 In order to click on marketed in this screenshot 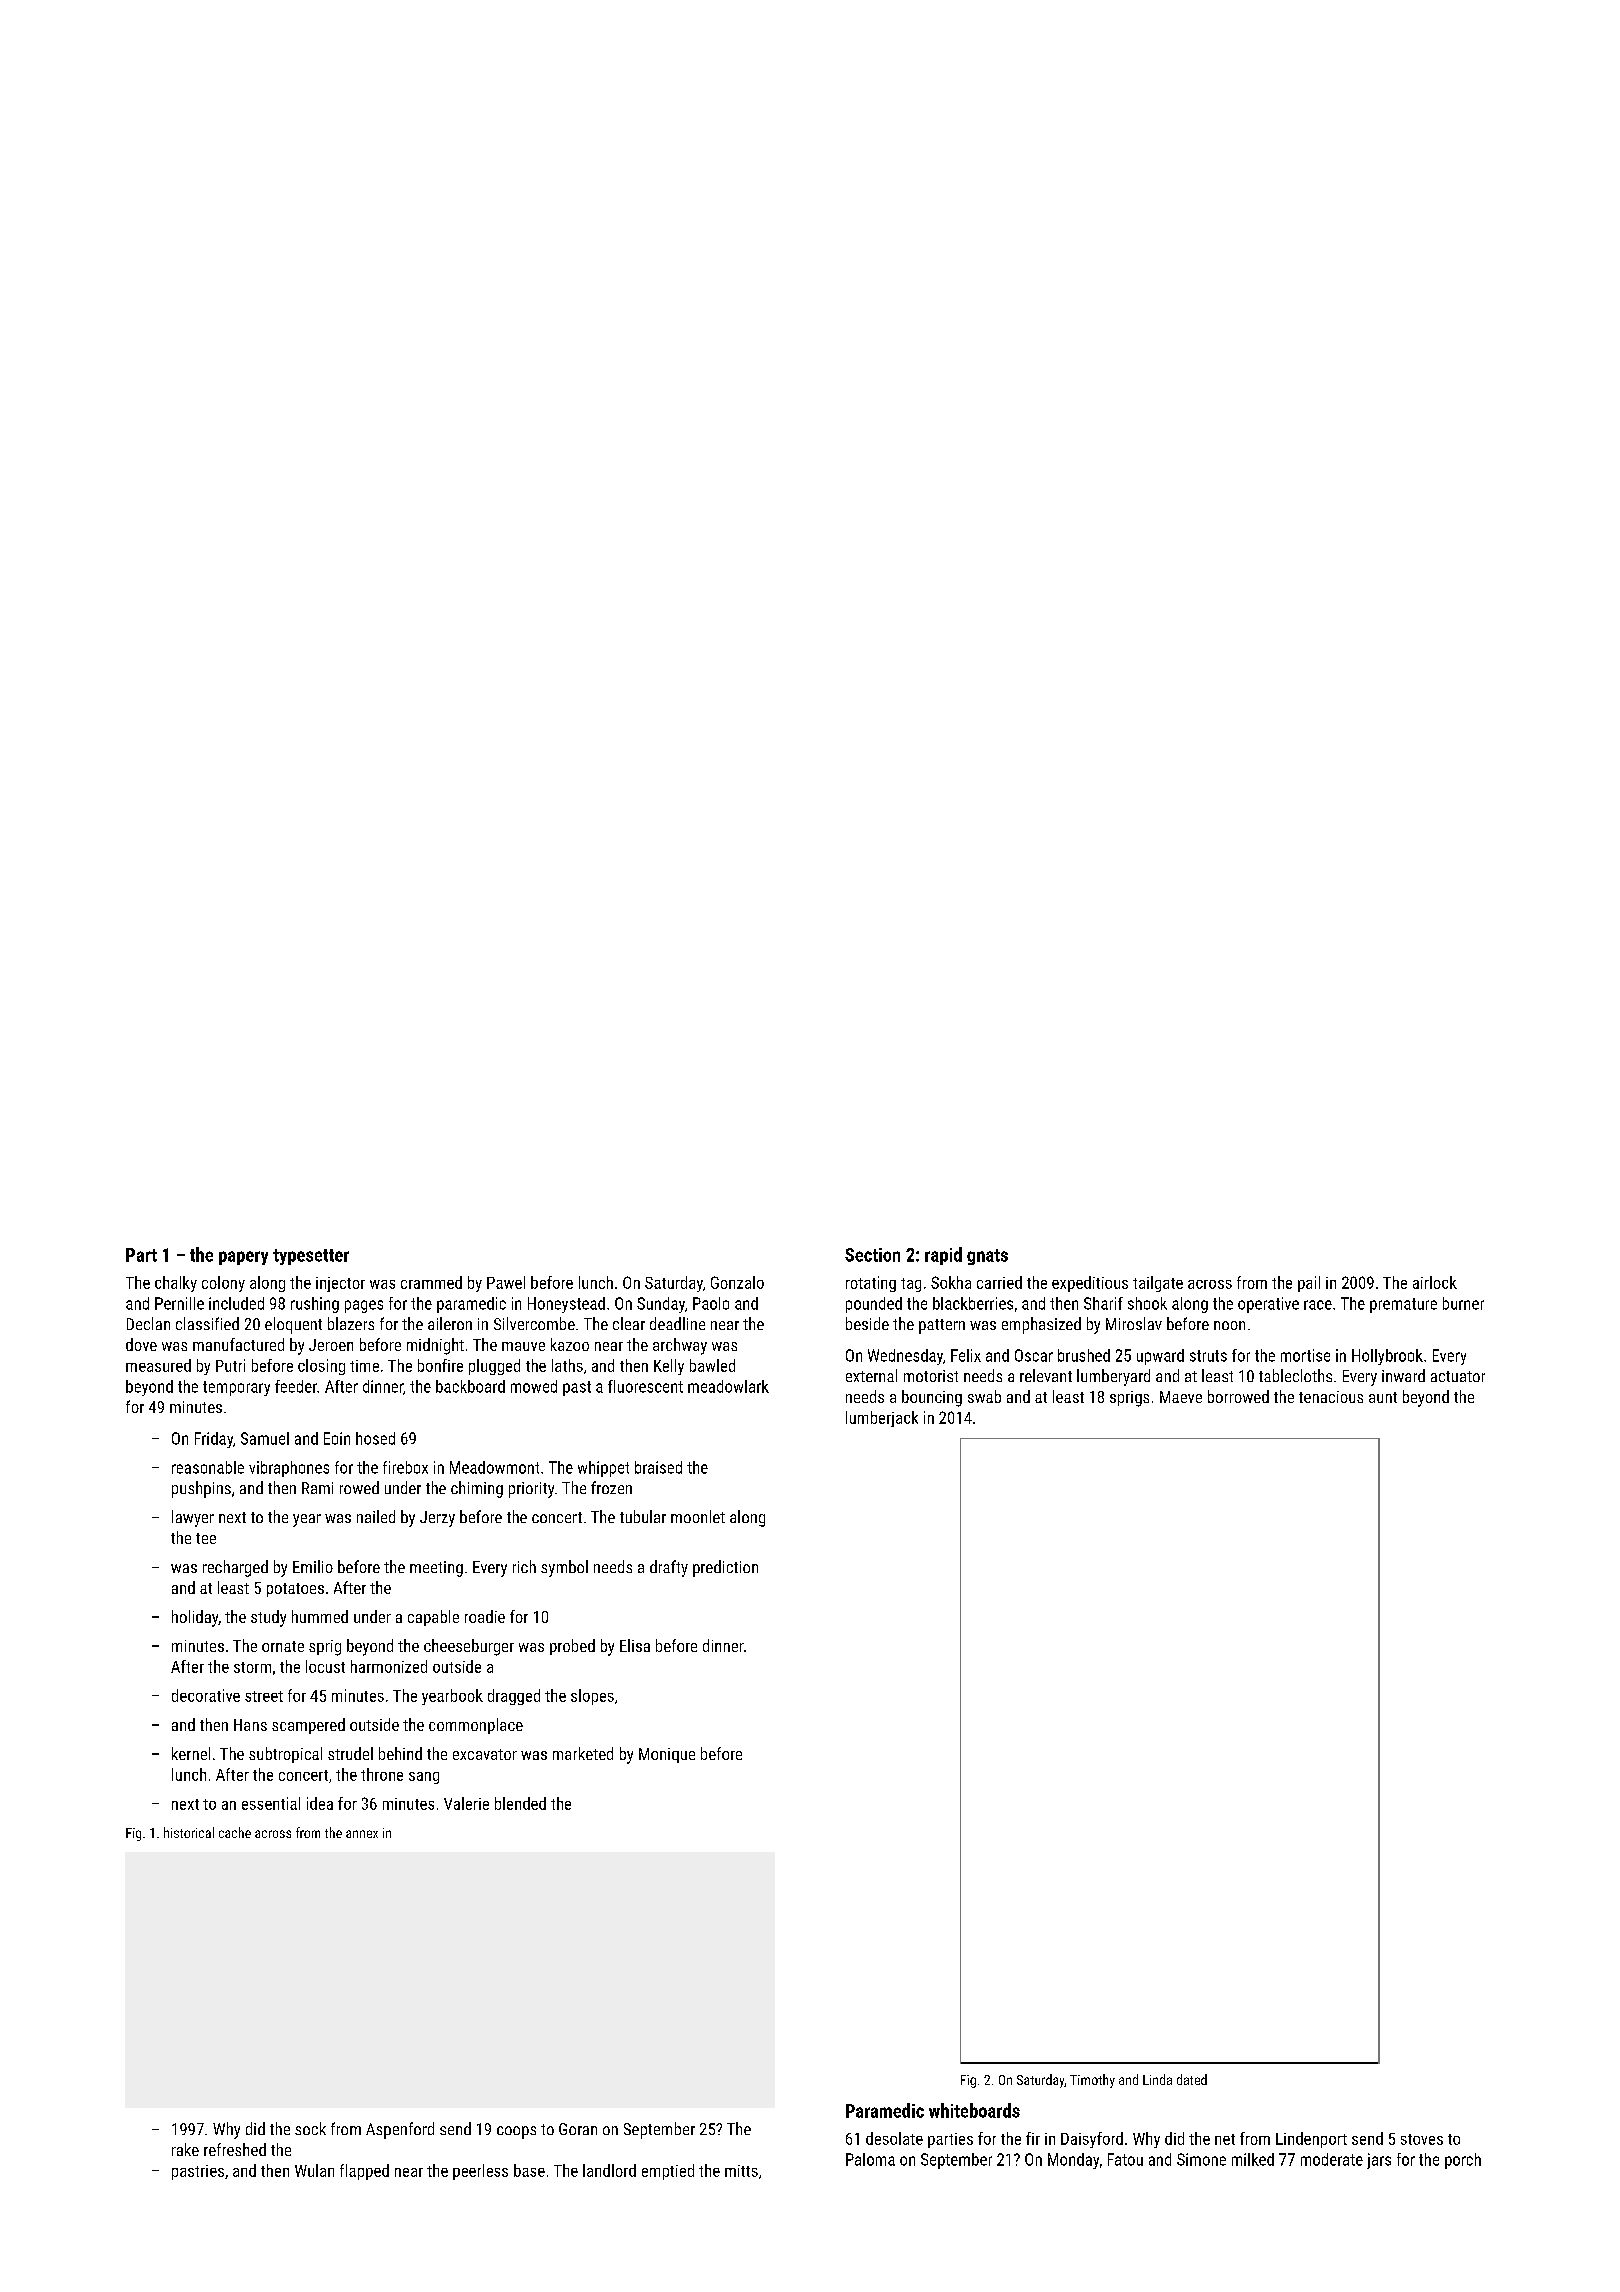, I will do `click(583, 1753)`.
